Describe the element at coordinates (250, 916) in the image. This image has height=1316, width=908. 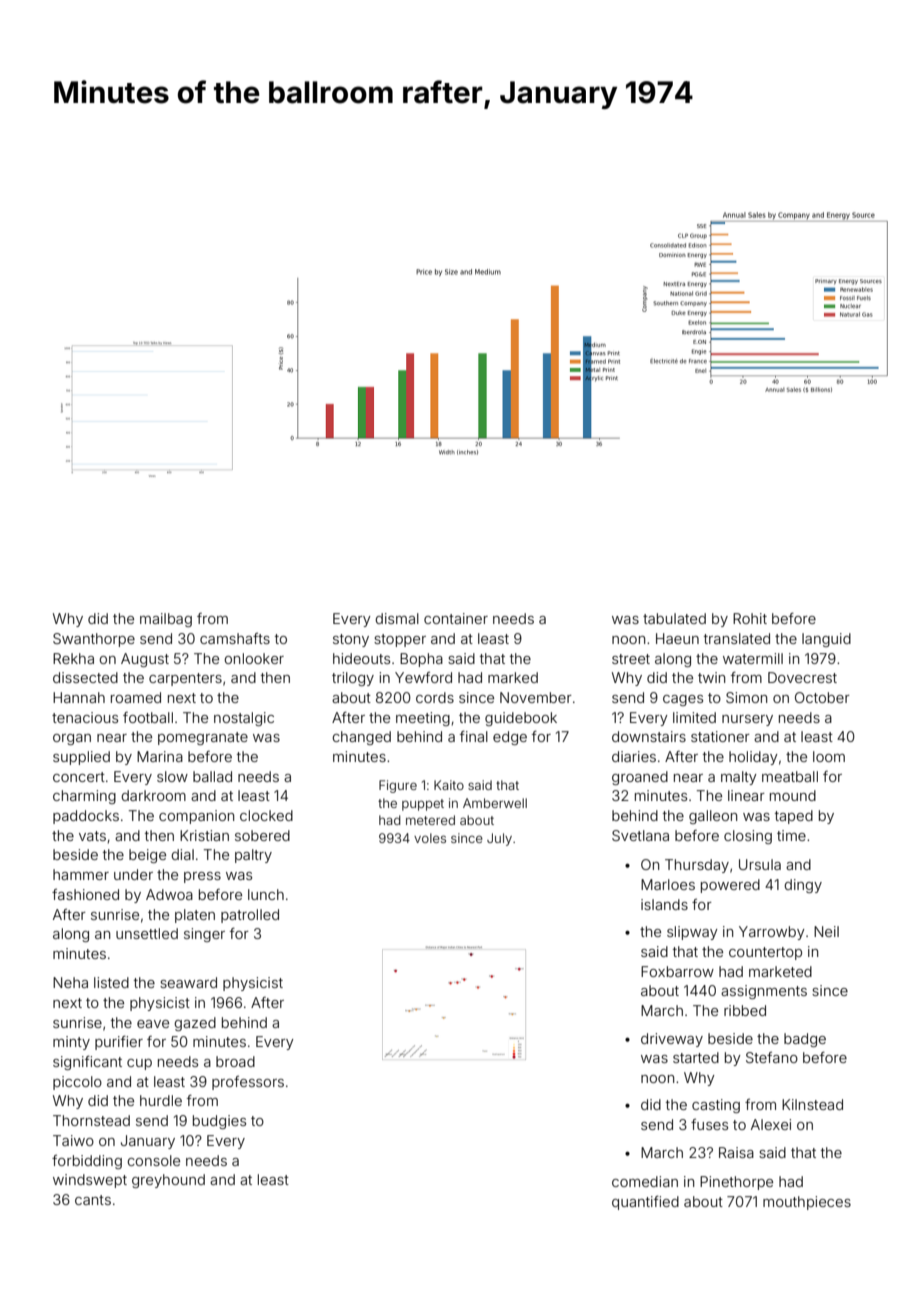
I see `patrolled` at that location.
